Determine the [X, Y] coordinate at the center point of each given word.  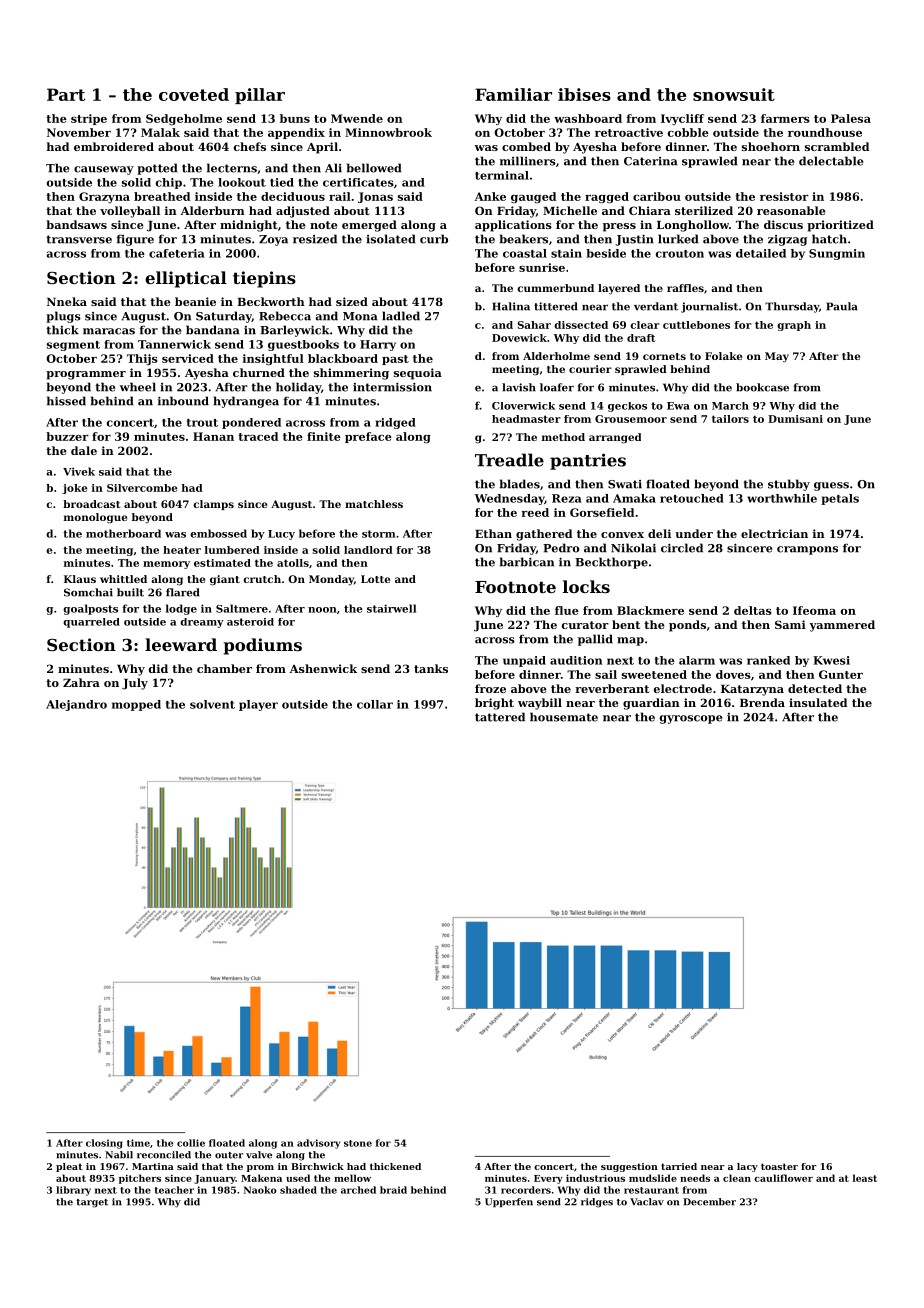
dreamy [202, 623]
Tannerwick [174, 344]
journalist [709, 307]
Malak [160, 132]
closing [104, 1144]
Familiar [513, 94]
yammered [842, 626]
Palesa [851, 118]
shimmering [351, 374]
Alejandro [76, 705]
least [865, 1178]
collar [375, 704]
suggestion [629, 1167]
